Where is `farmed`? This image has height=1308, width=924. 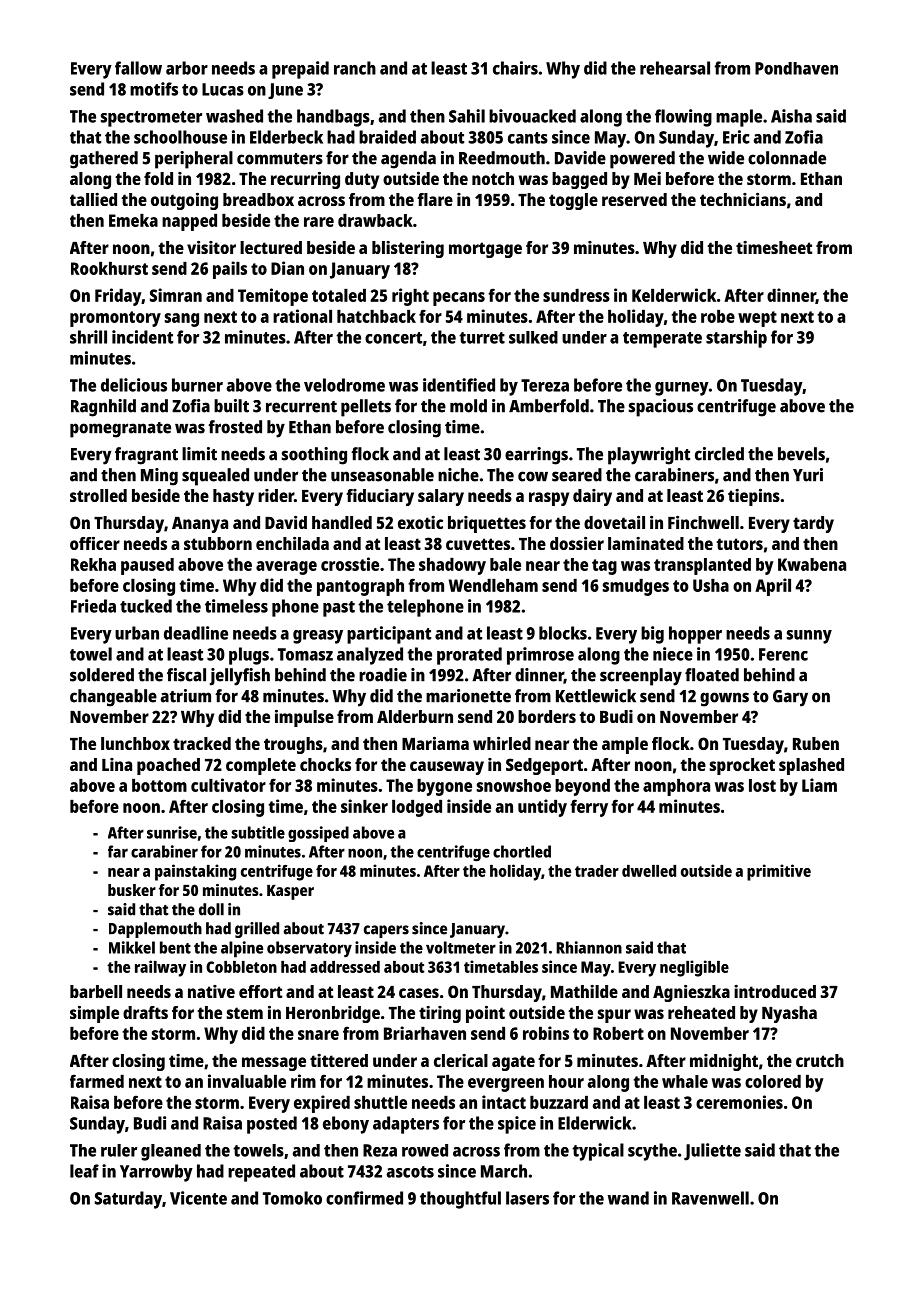
farmed is located at coordinates (97, 1081).
